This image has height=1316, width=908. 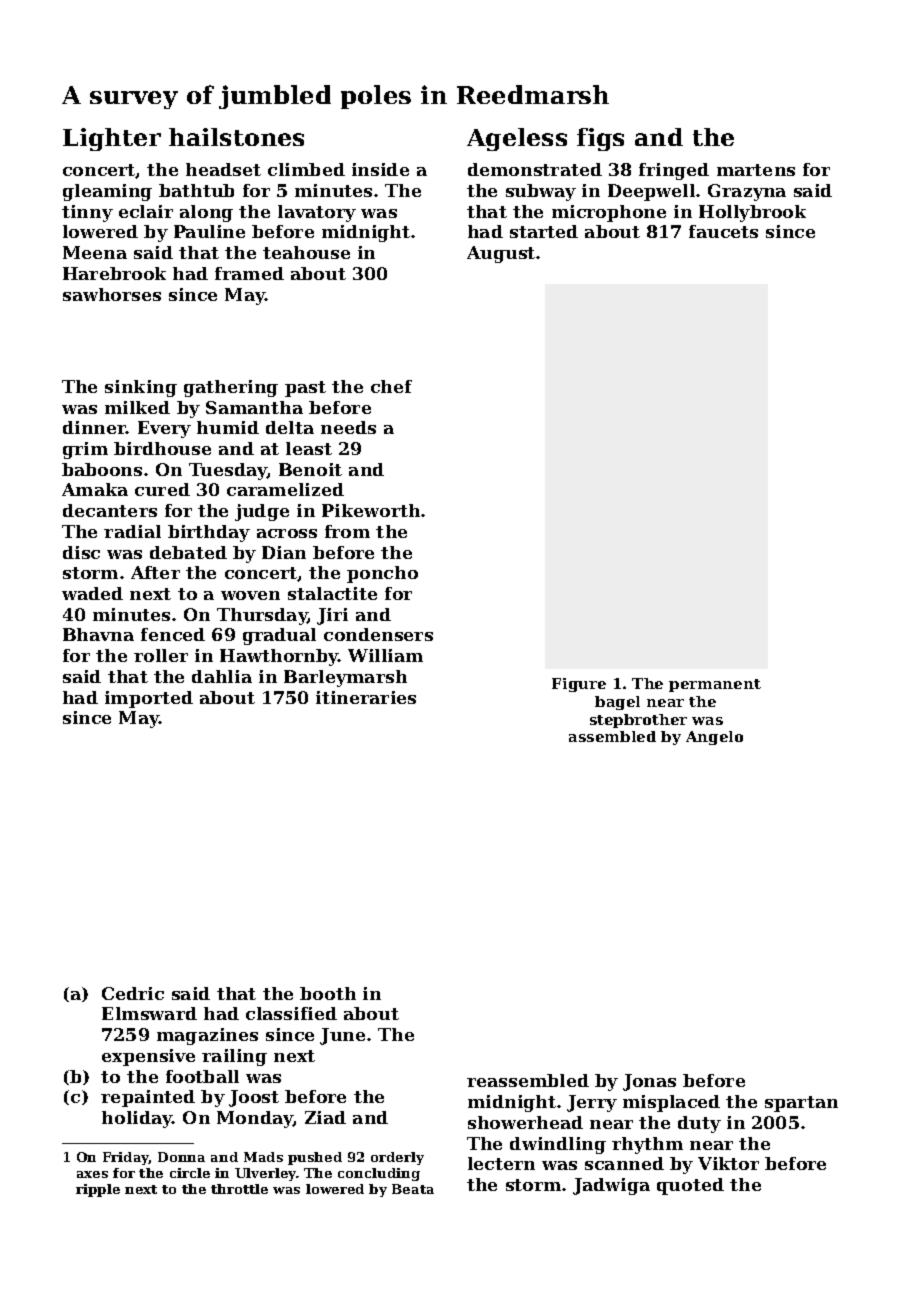 I want to click on Figure, so click(x=579, y=685).
